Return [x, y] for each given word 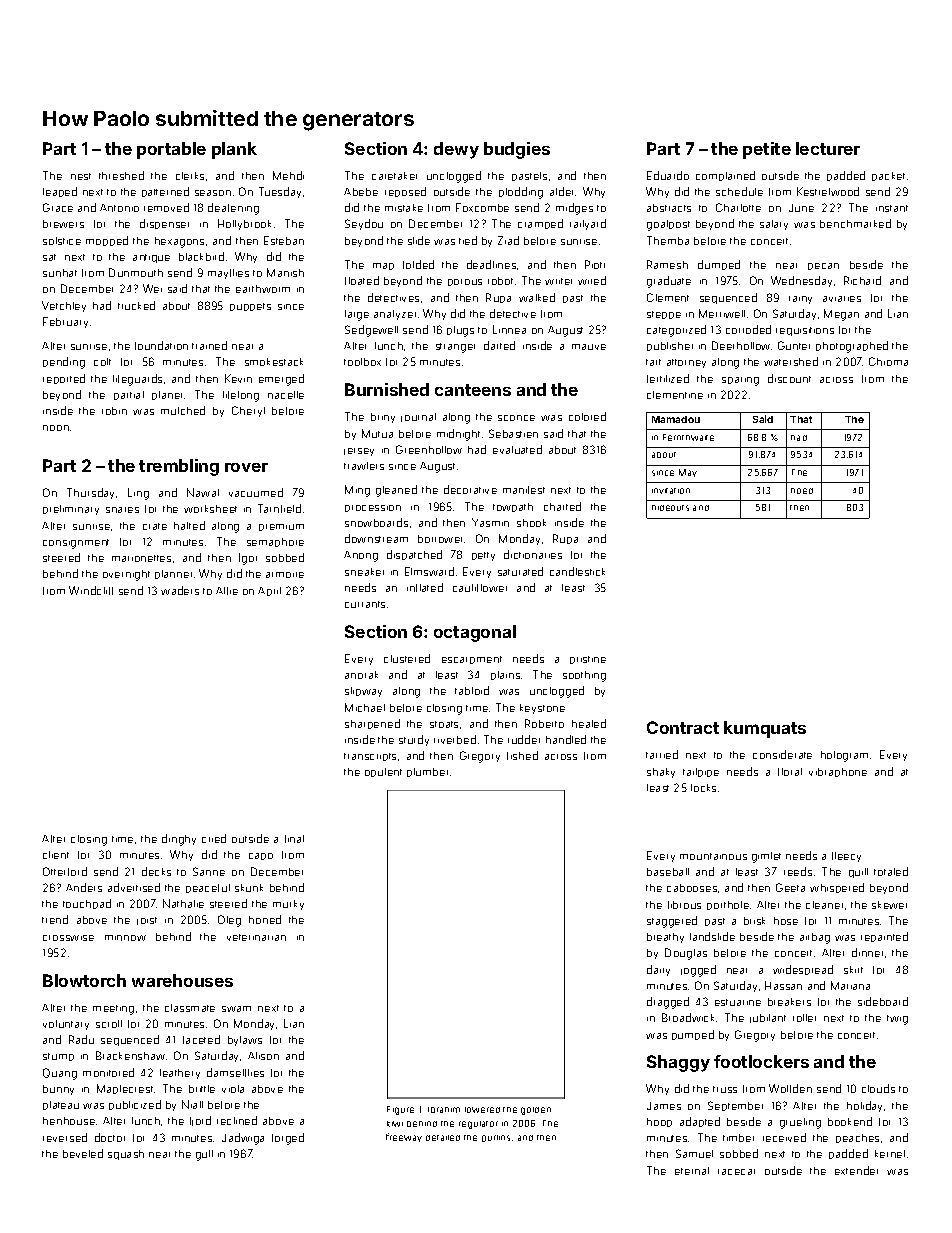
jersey [359, 452]
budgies [517, 150]
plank [234, 150]
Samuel [694, 1153]
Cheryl [248, 411]
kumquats [765, 729]
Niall [192, 1104]
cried [214, 838]
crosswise [68, 938]
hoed [802, 491]
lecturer [828, 148]
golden [536, 1111]
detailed [443, 1138]
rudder [524, 739]
